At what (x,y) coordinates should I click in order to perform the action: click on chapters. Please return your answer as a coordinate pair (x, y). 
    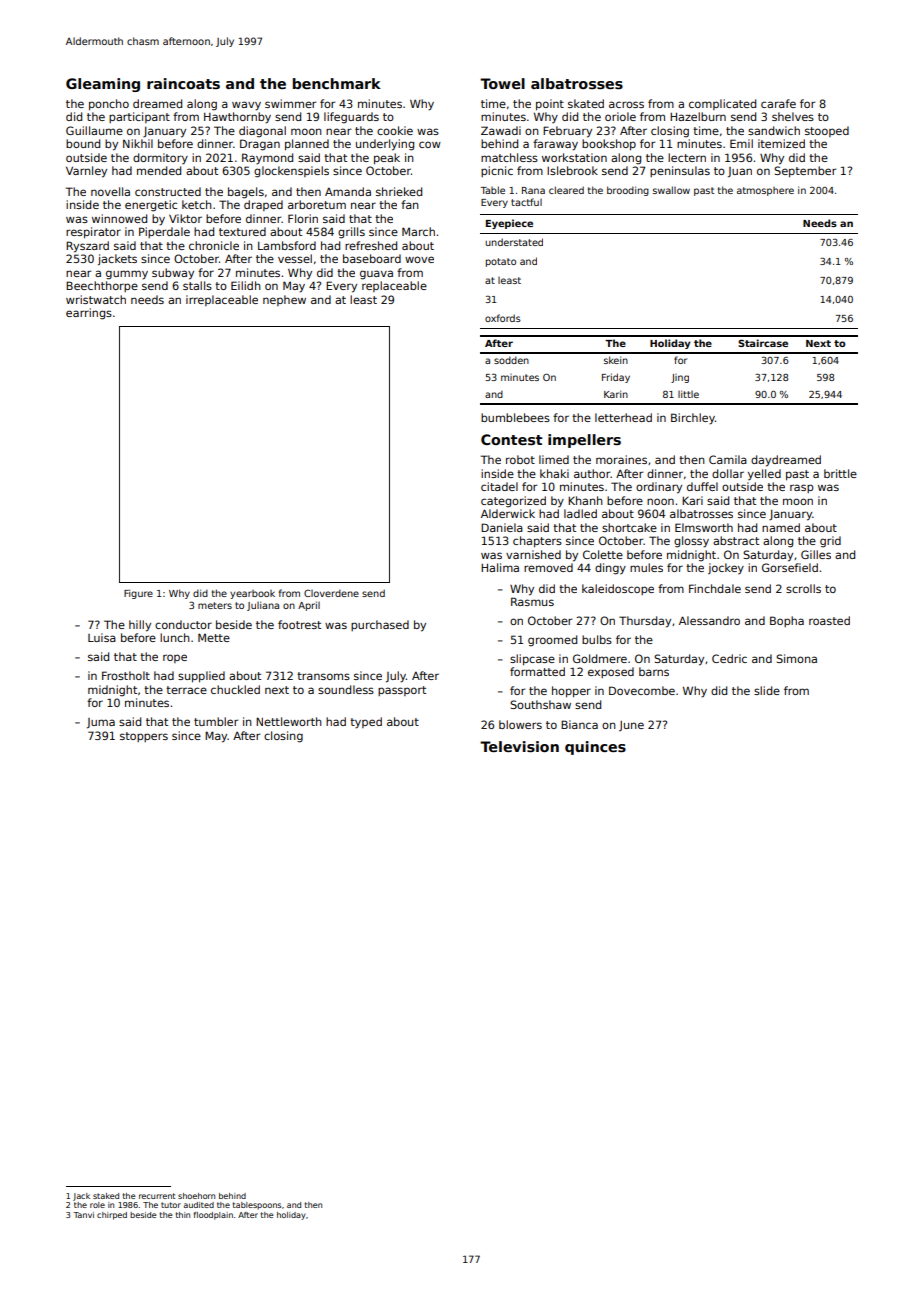
    Looking at the image, I should click on (537, 541).
